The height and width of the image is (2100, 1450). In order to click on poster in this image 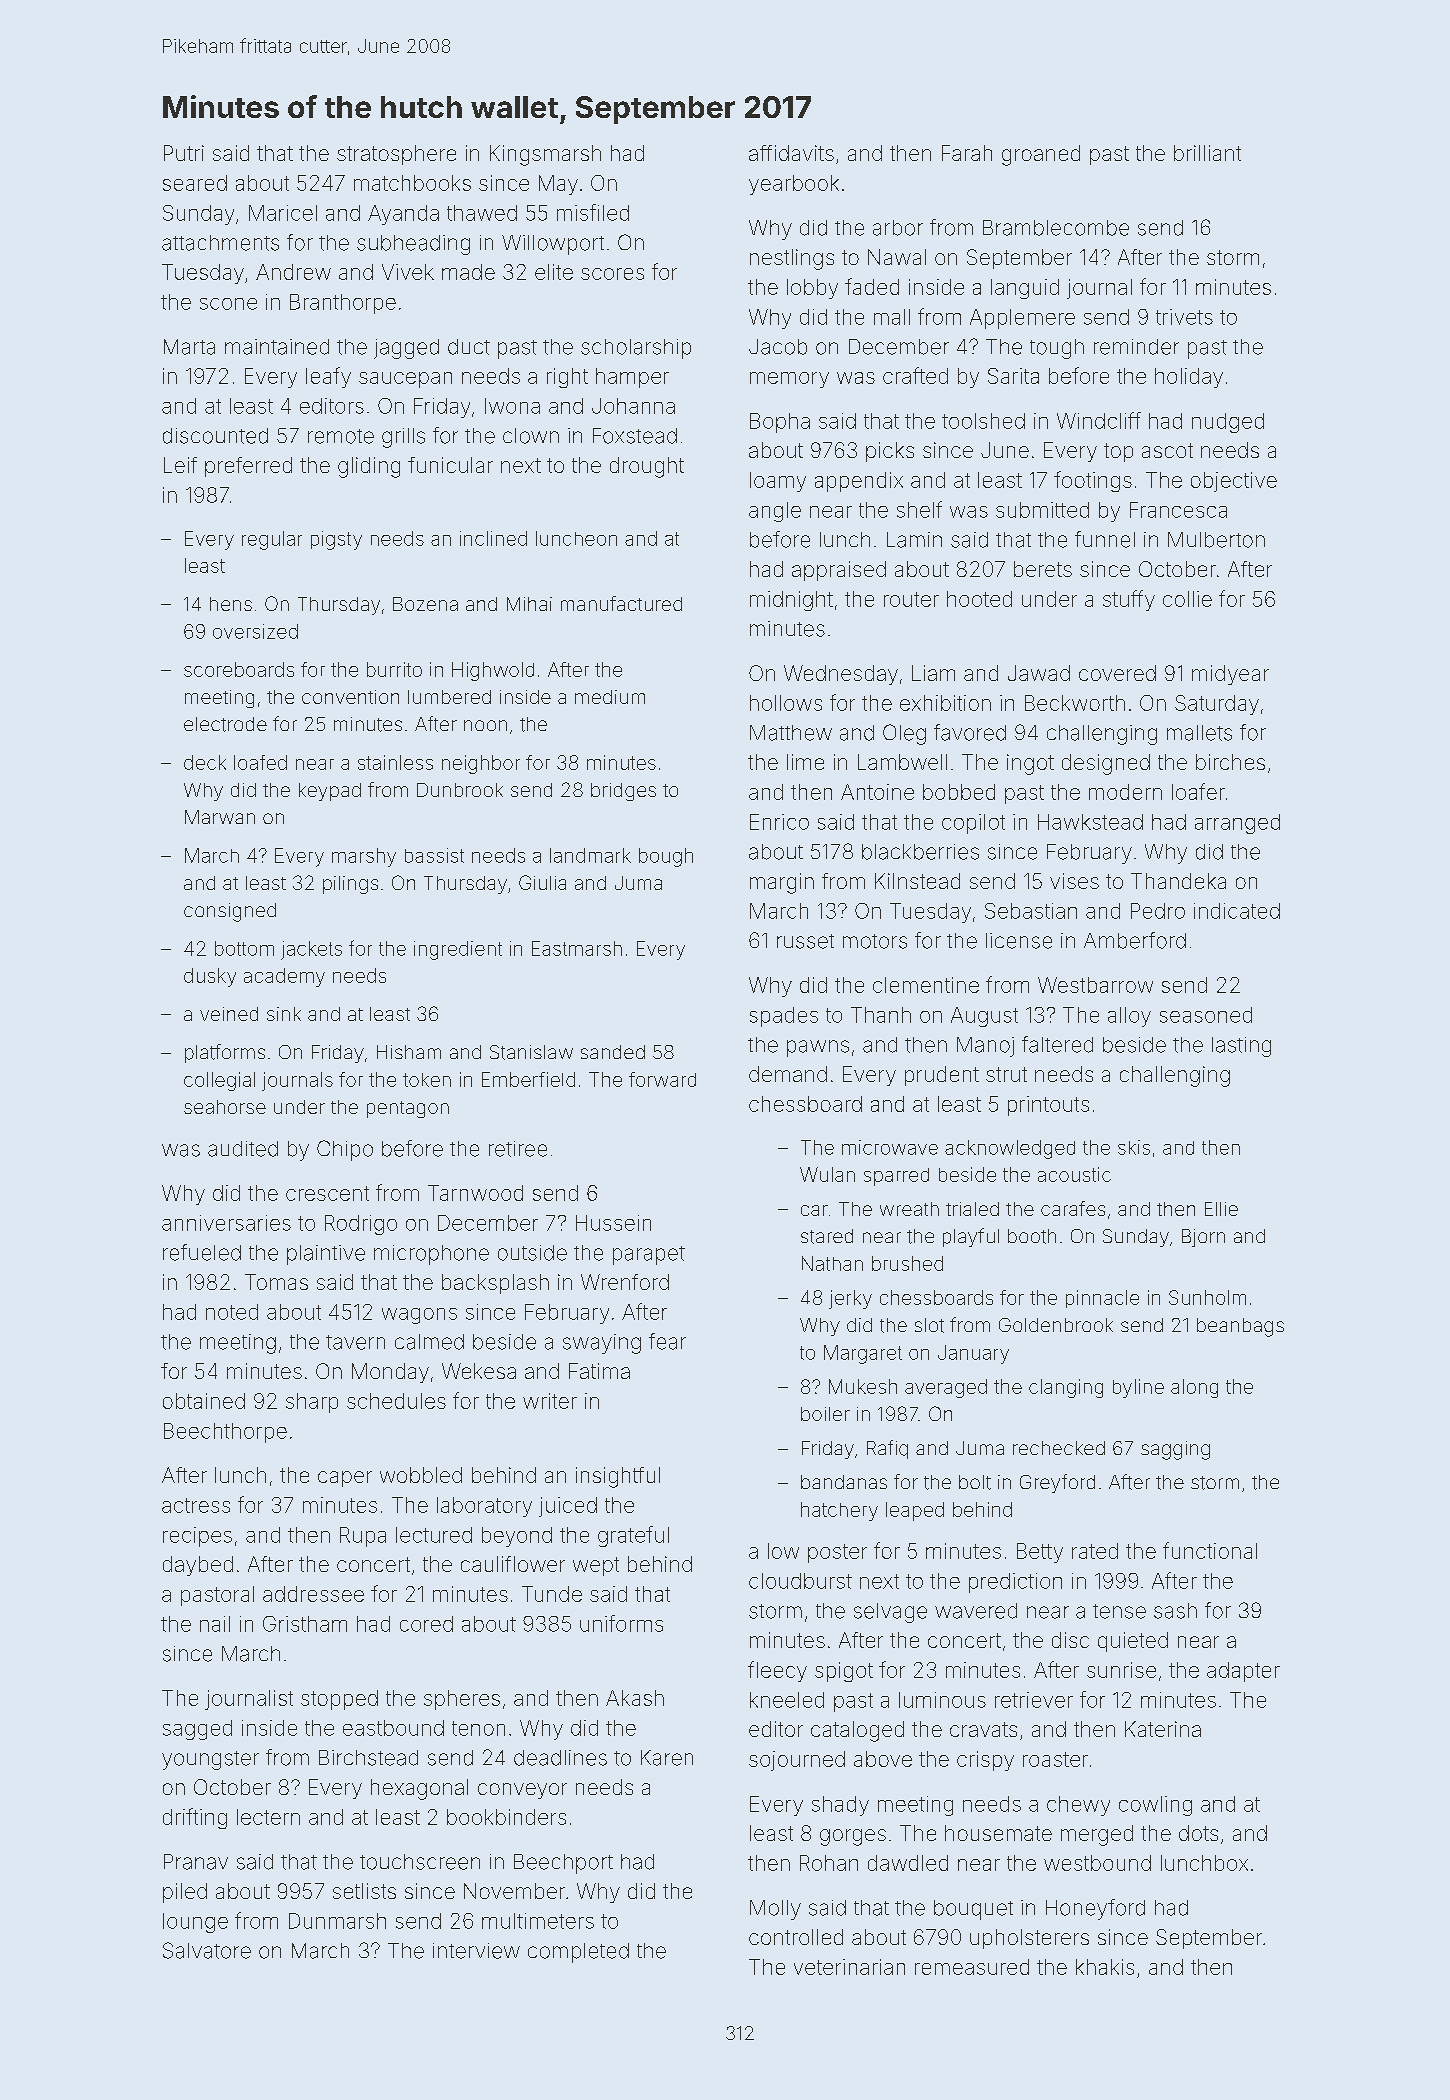, I will do `click(837, 1553)`.
